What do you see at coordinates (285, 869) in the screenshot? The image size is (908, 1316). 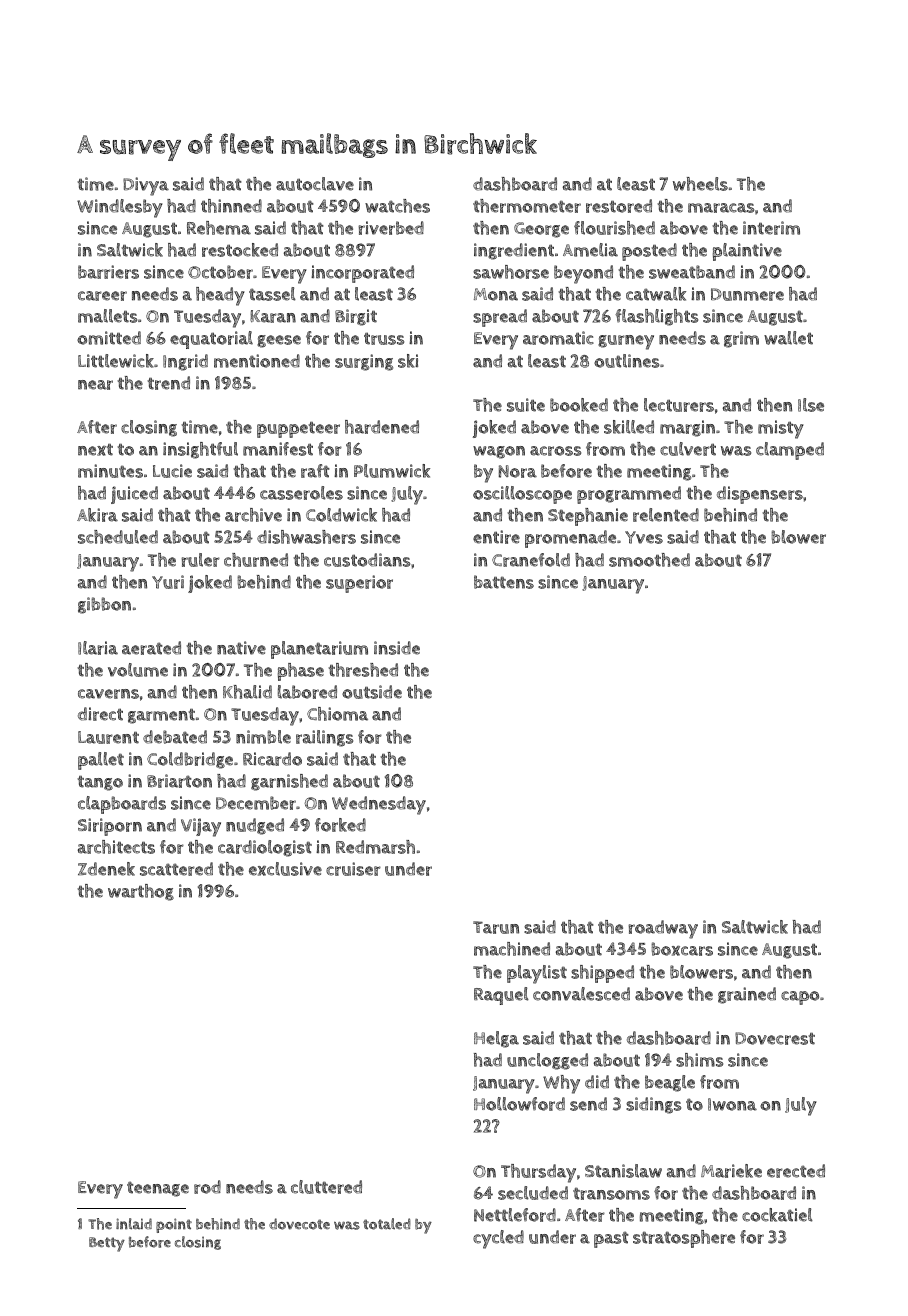 I see `exclusive` at bounding box center [285, 869].
